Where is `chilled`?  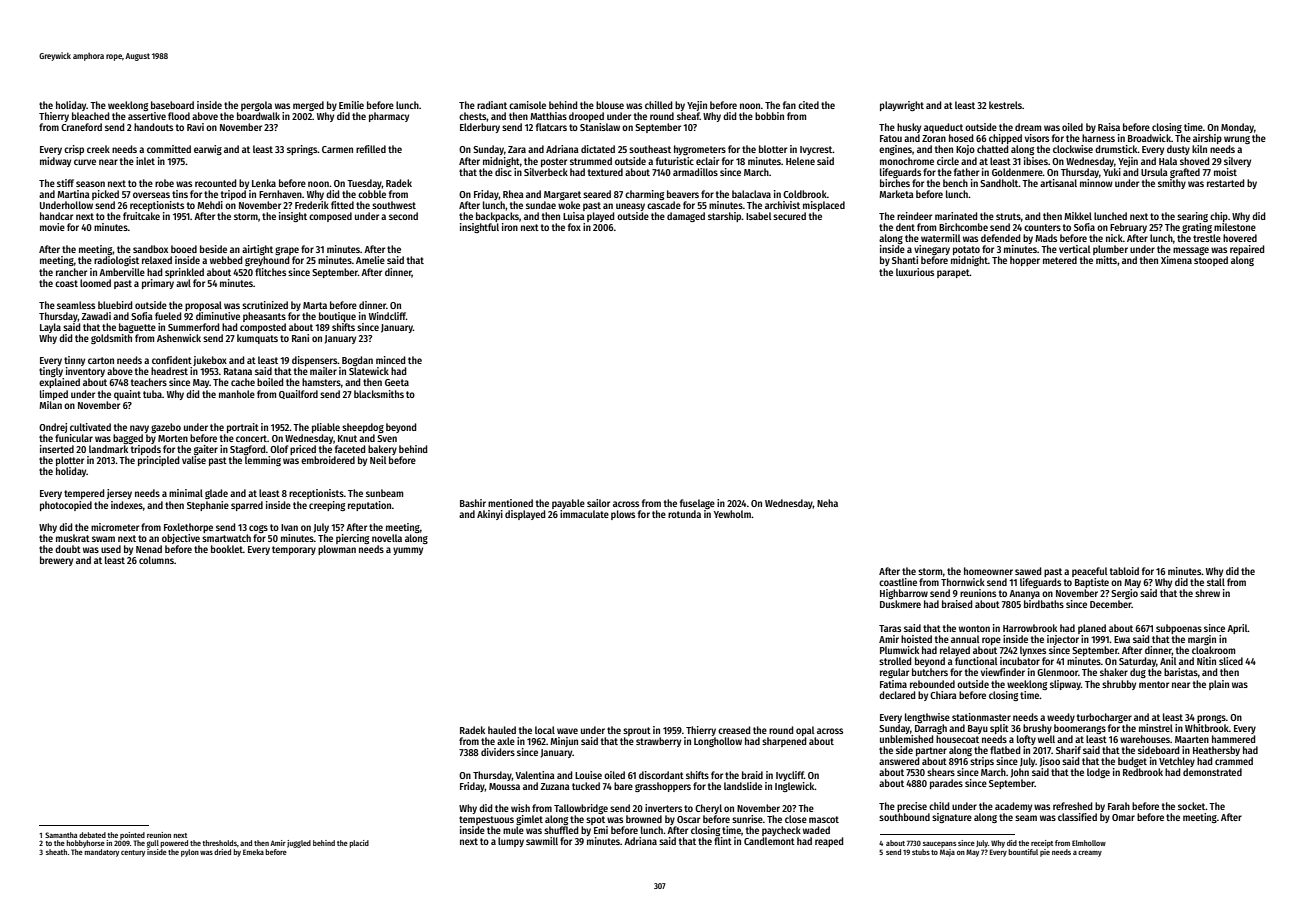 chilled is located at coordinates (658, 105).
